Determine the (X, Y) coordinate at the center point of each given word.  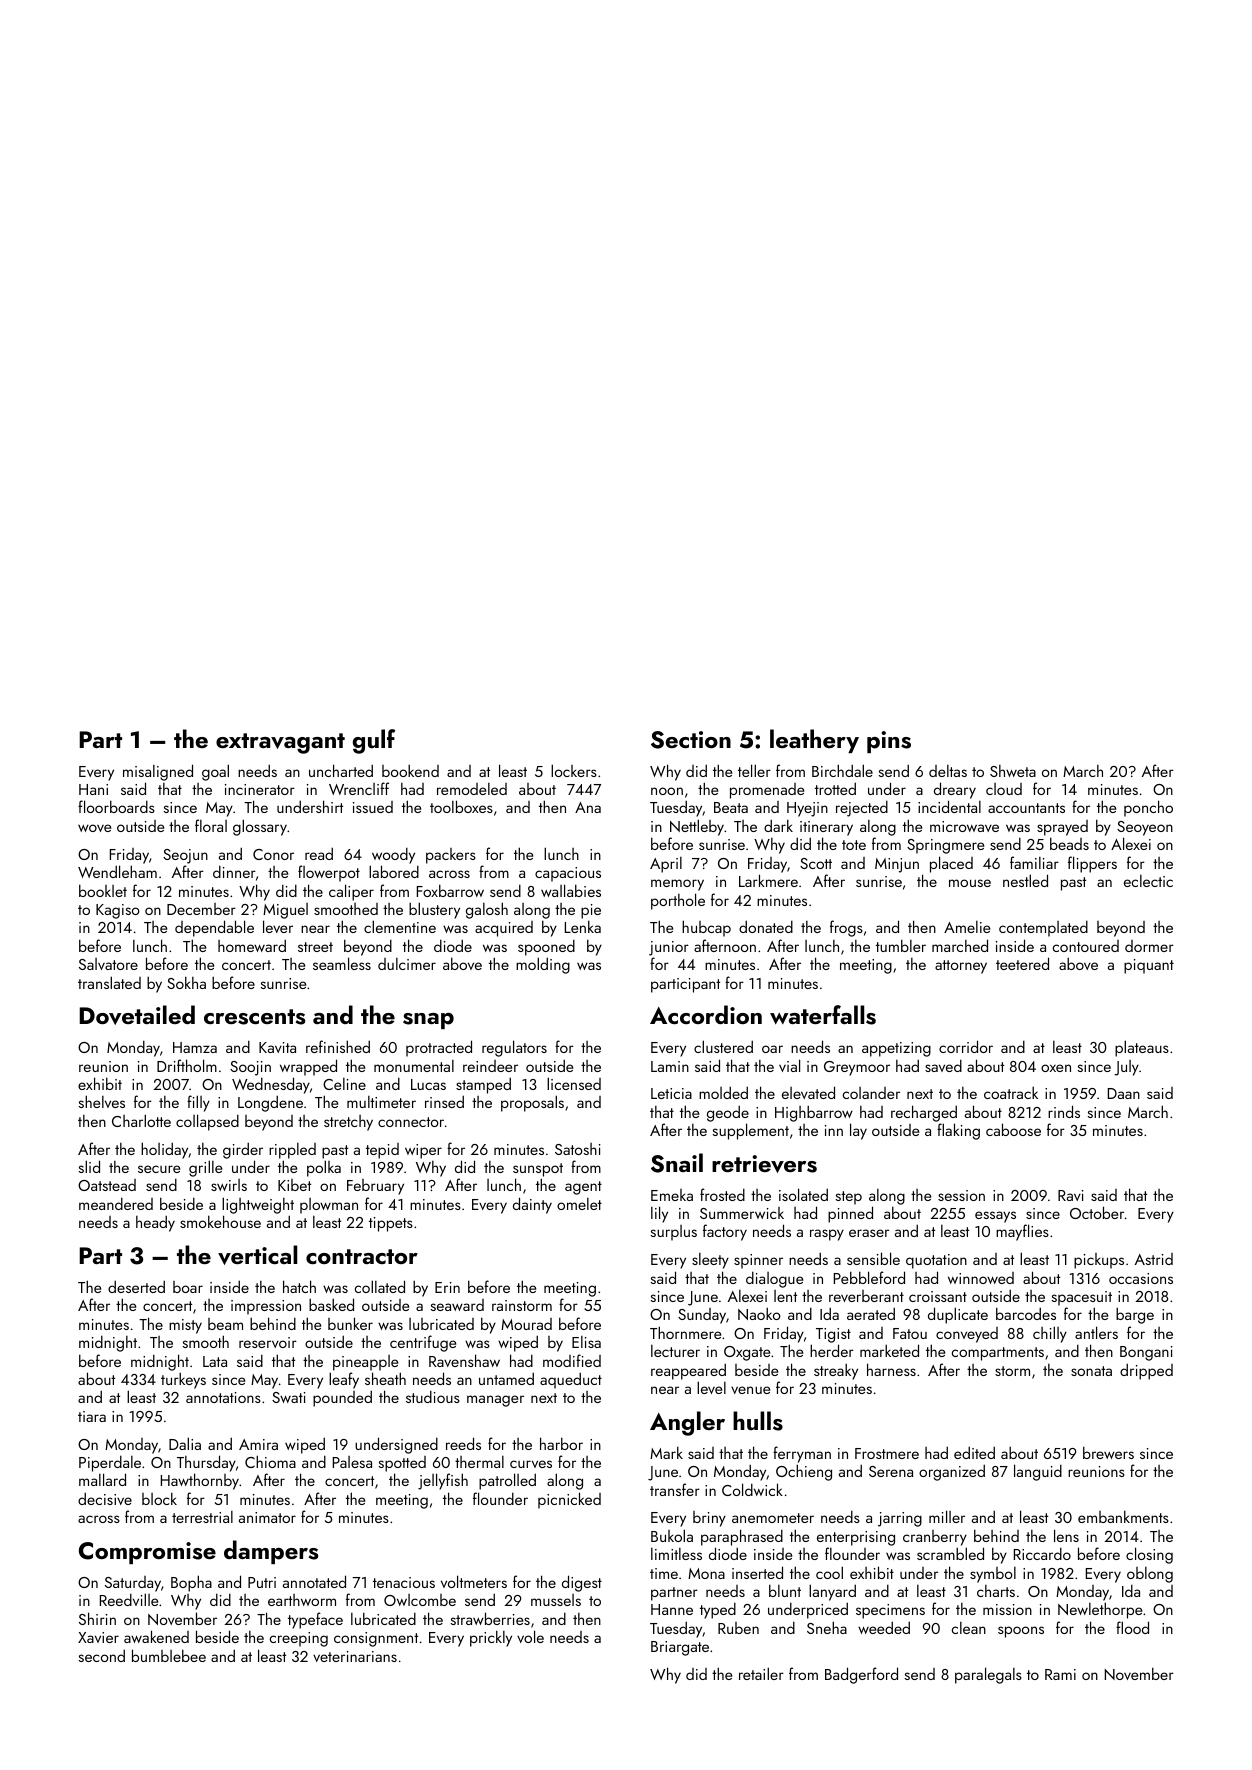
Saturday (133, 1584)
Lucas (428, 1084)
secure (159, 1169)
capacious (568, 874)
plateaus (1142, 1048)
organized (952, 1472)
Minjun (897, 865)
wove (94, 828)
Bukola (672, 1535)
